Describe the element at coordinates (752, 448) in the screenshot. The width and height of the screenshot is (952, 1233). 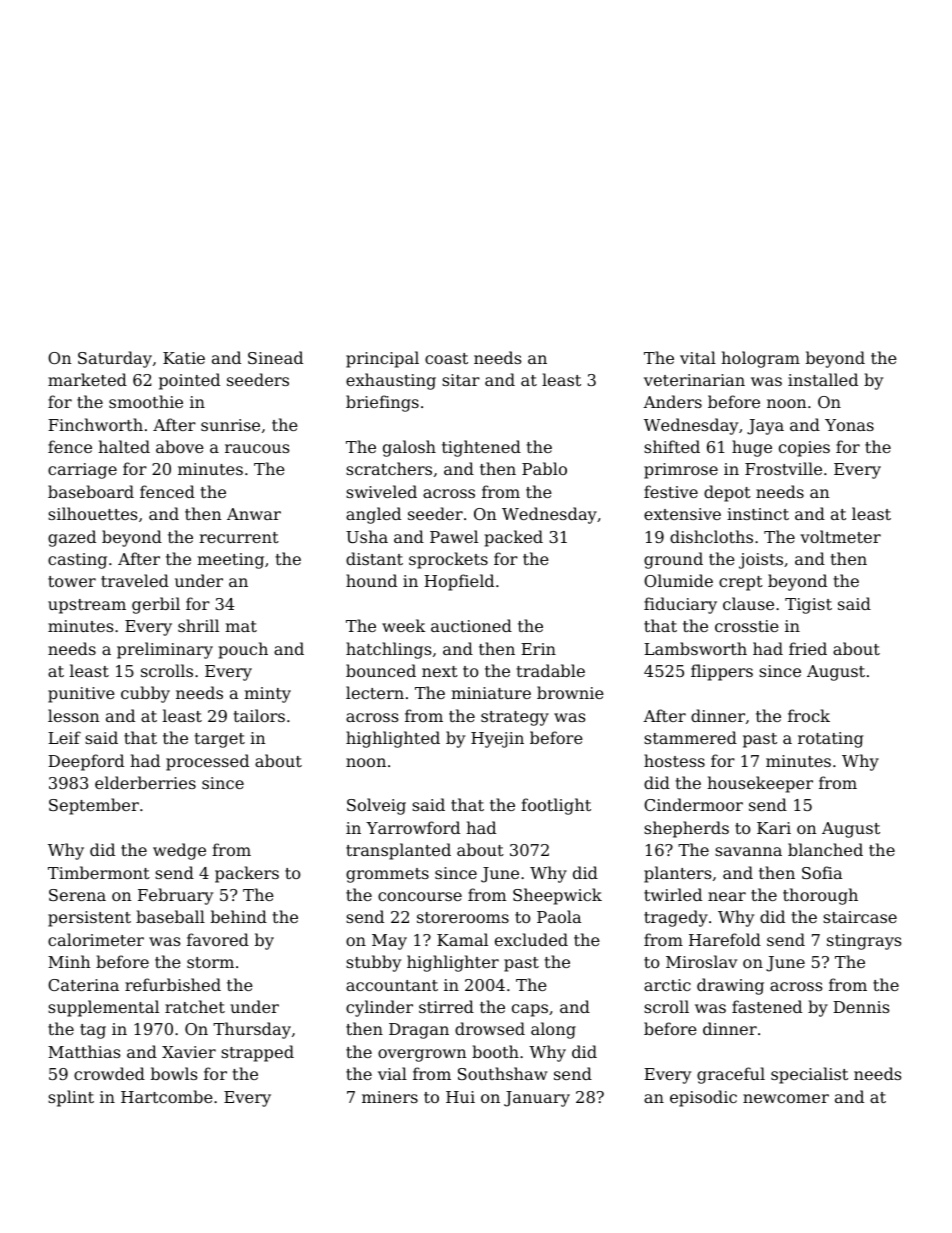
I see `huge` at that location.
